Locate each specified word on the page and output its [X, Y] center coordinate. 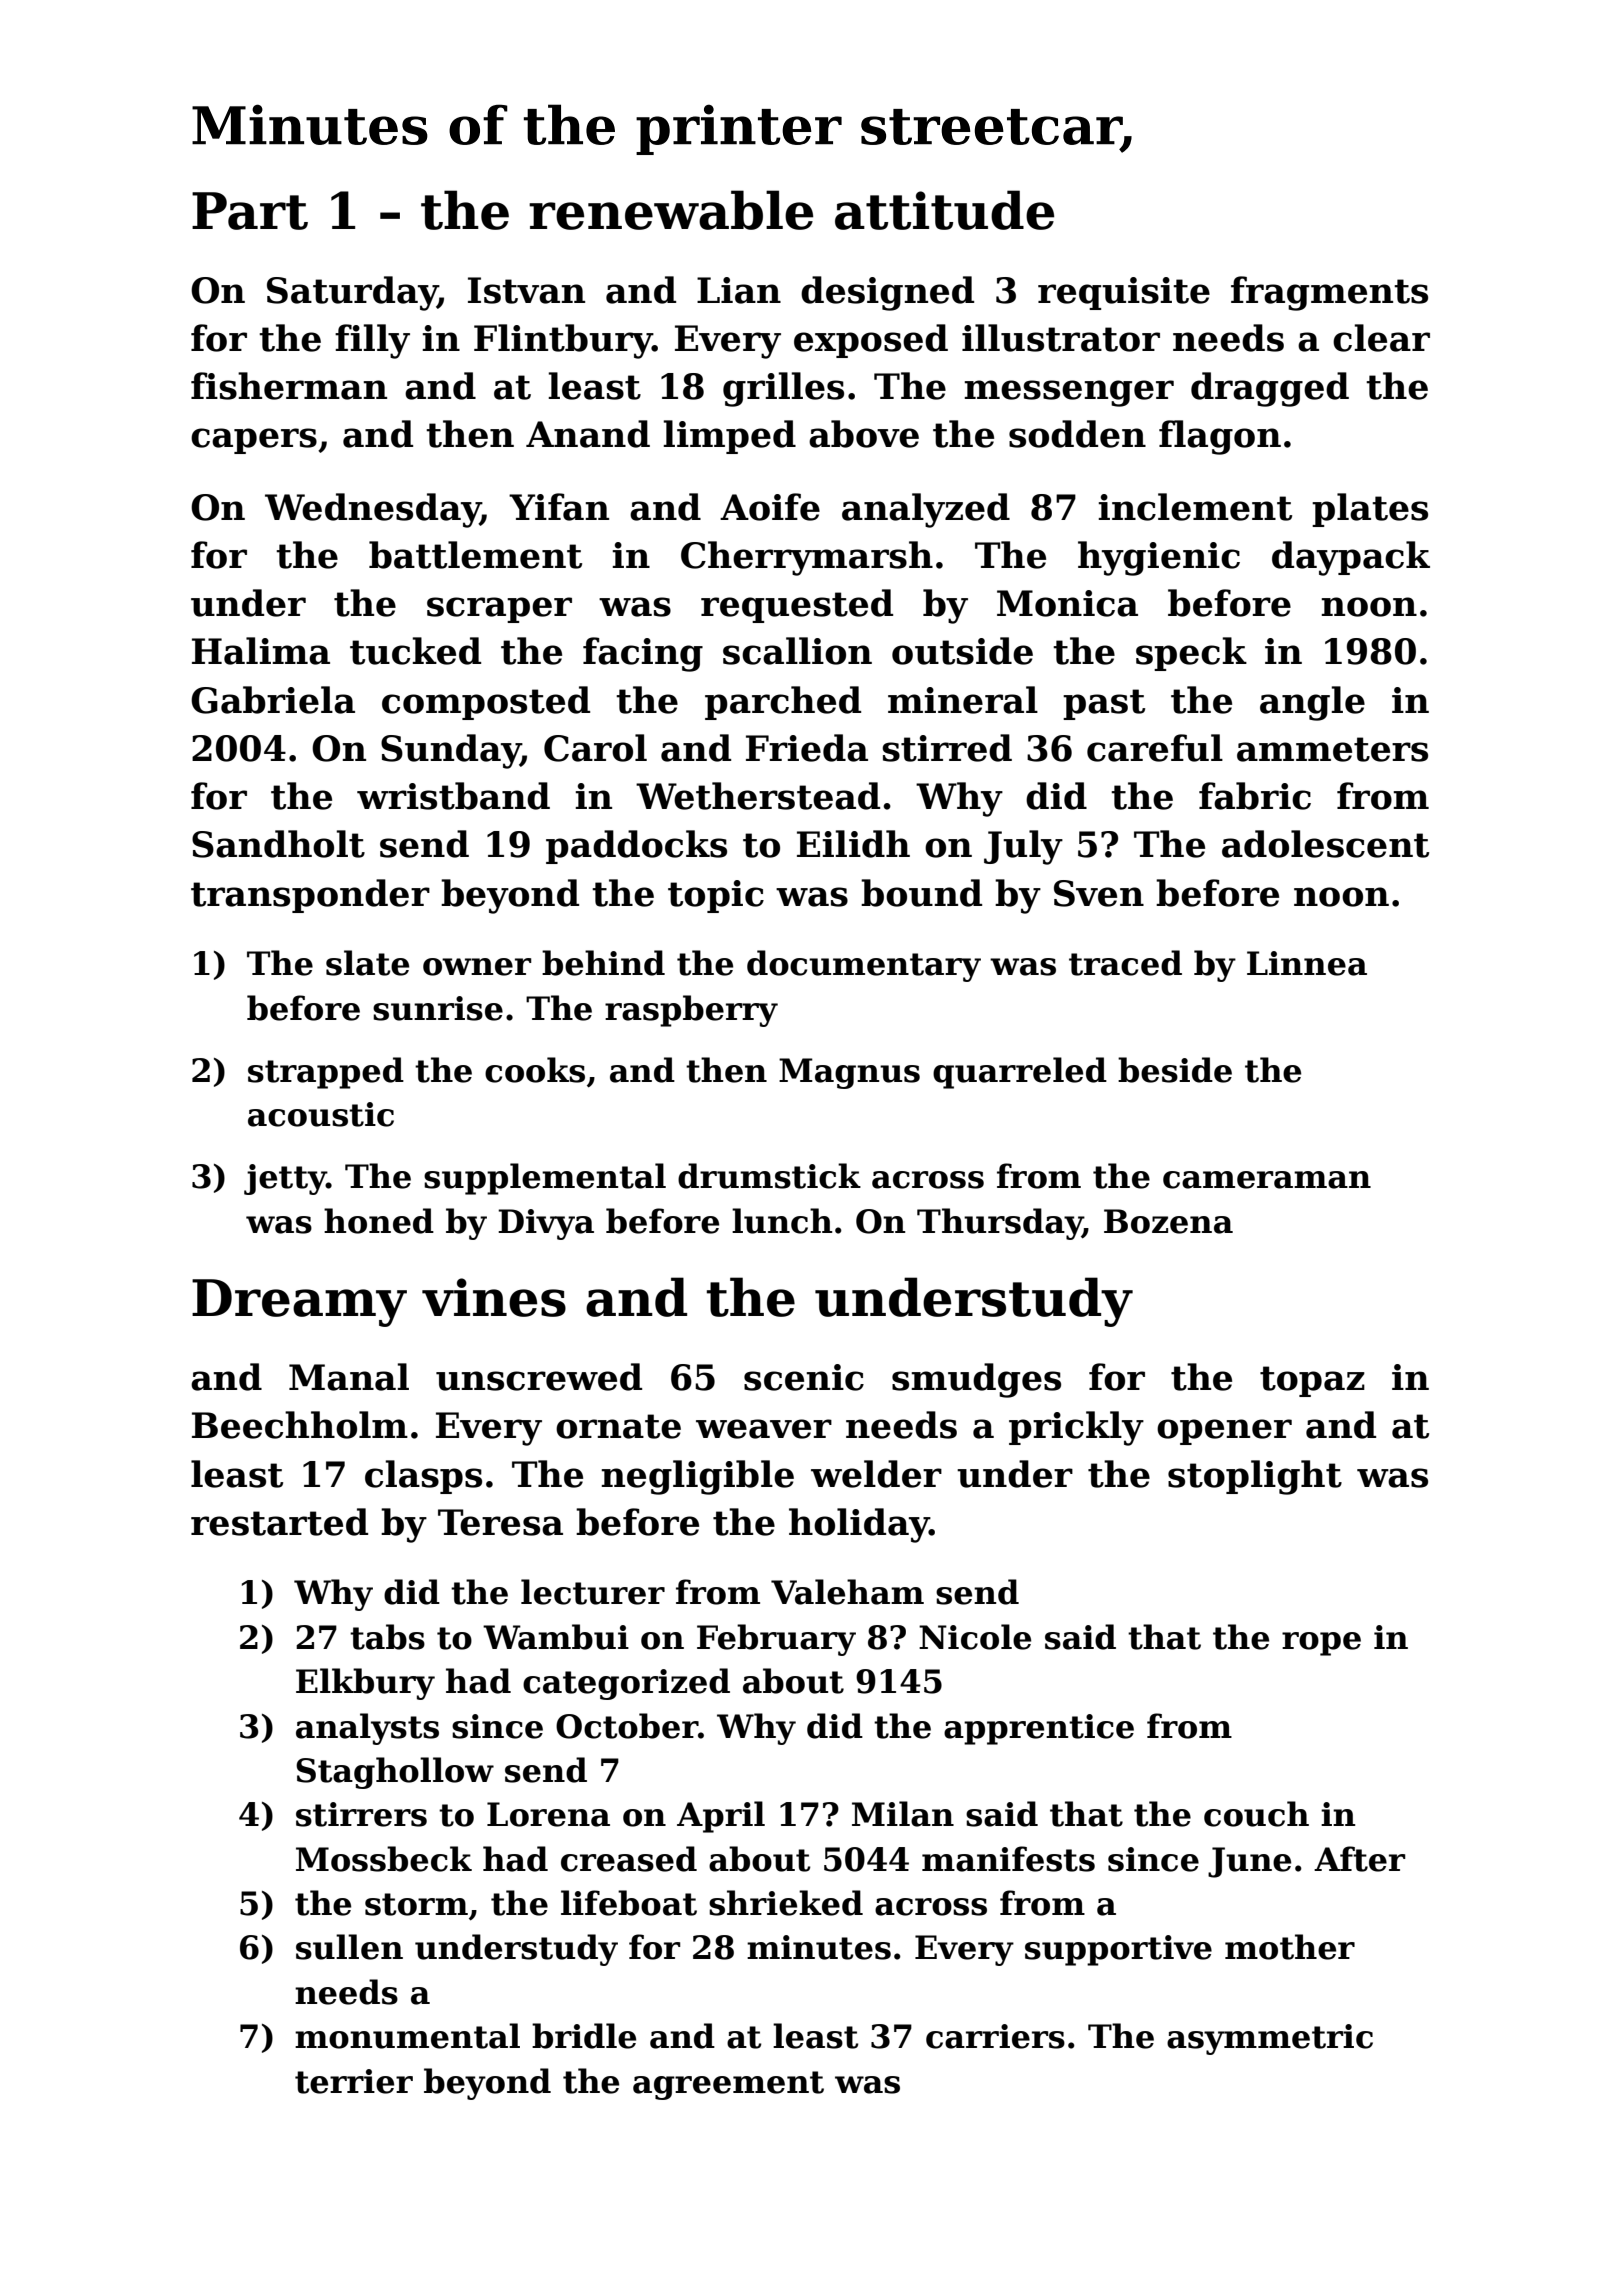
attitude [944, 210]
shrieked [786, 1903]
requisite [1124, 293]
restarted [279, 1522]
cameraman [1267, 1180]
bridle [584, 2036]
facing [643, 654]
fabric [1255, 796]
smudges [976, 1380]
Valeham [847, 1592]
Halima [261, 651]
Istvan [526, 290]
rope [1321, 1644]
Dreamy [299, 1303]
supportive [1118, 1950]
